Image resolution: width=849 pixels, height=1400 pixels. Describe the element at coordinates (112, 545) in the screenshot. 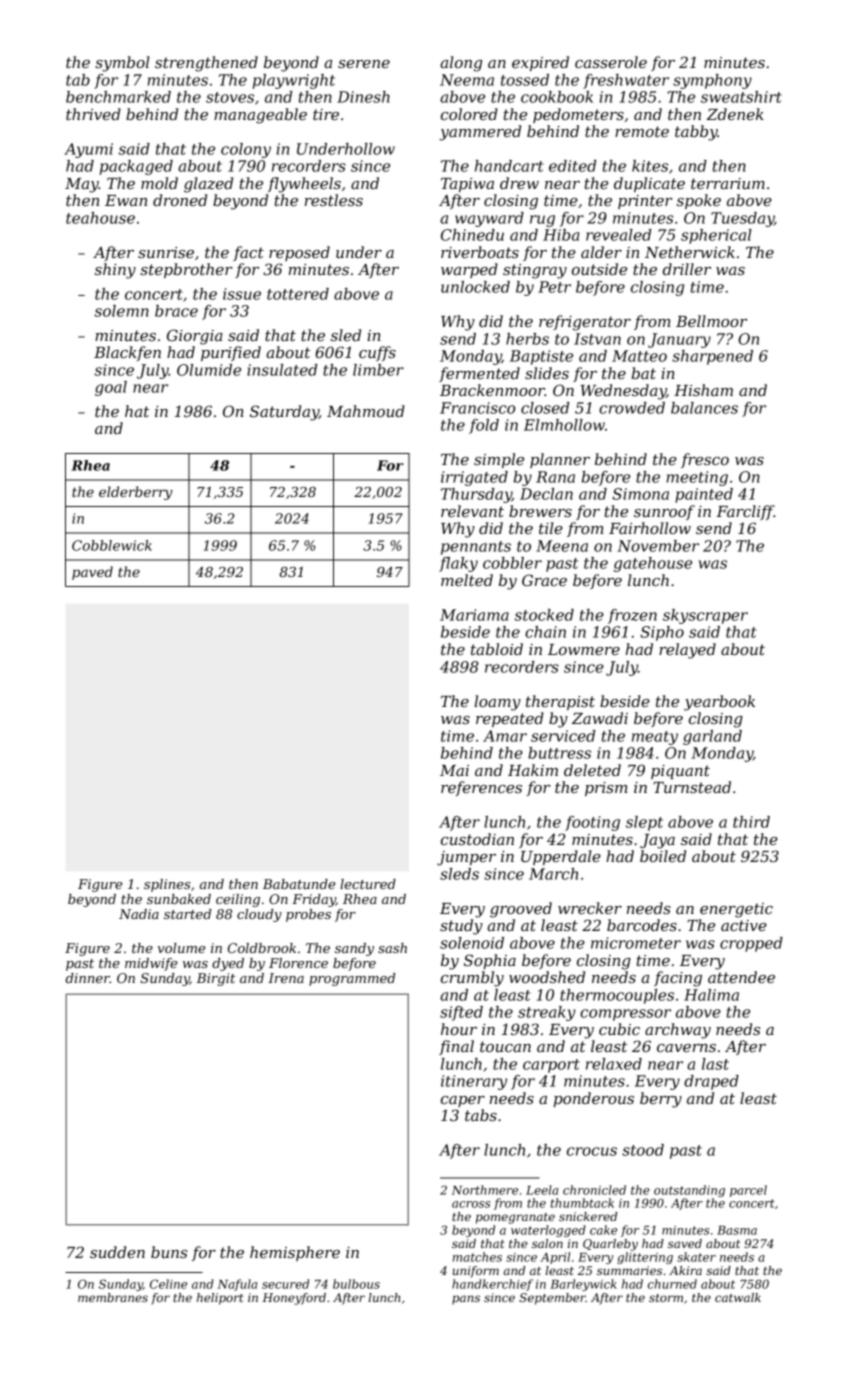

I see `Cobblewick` at that location.
